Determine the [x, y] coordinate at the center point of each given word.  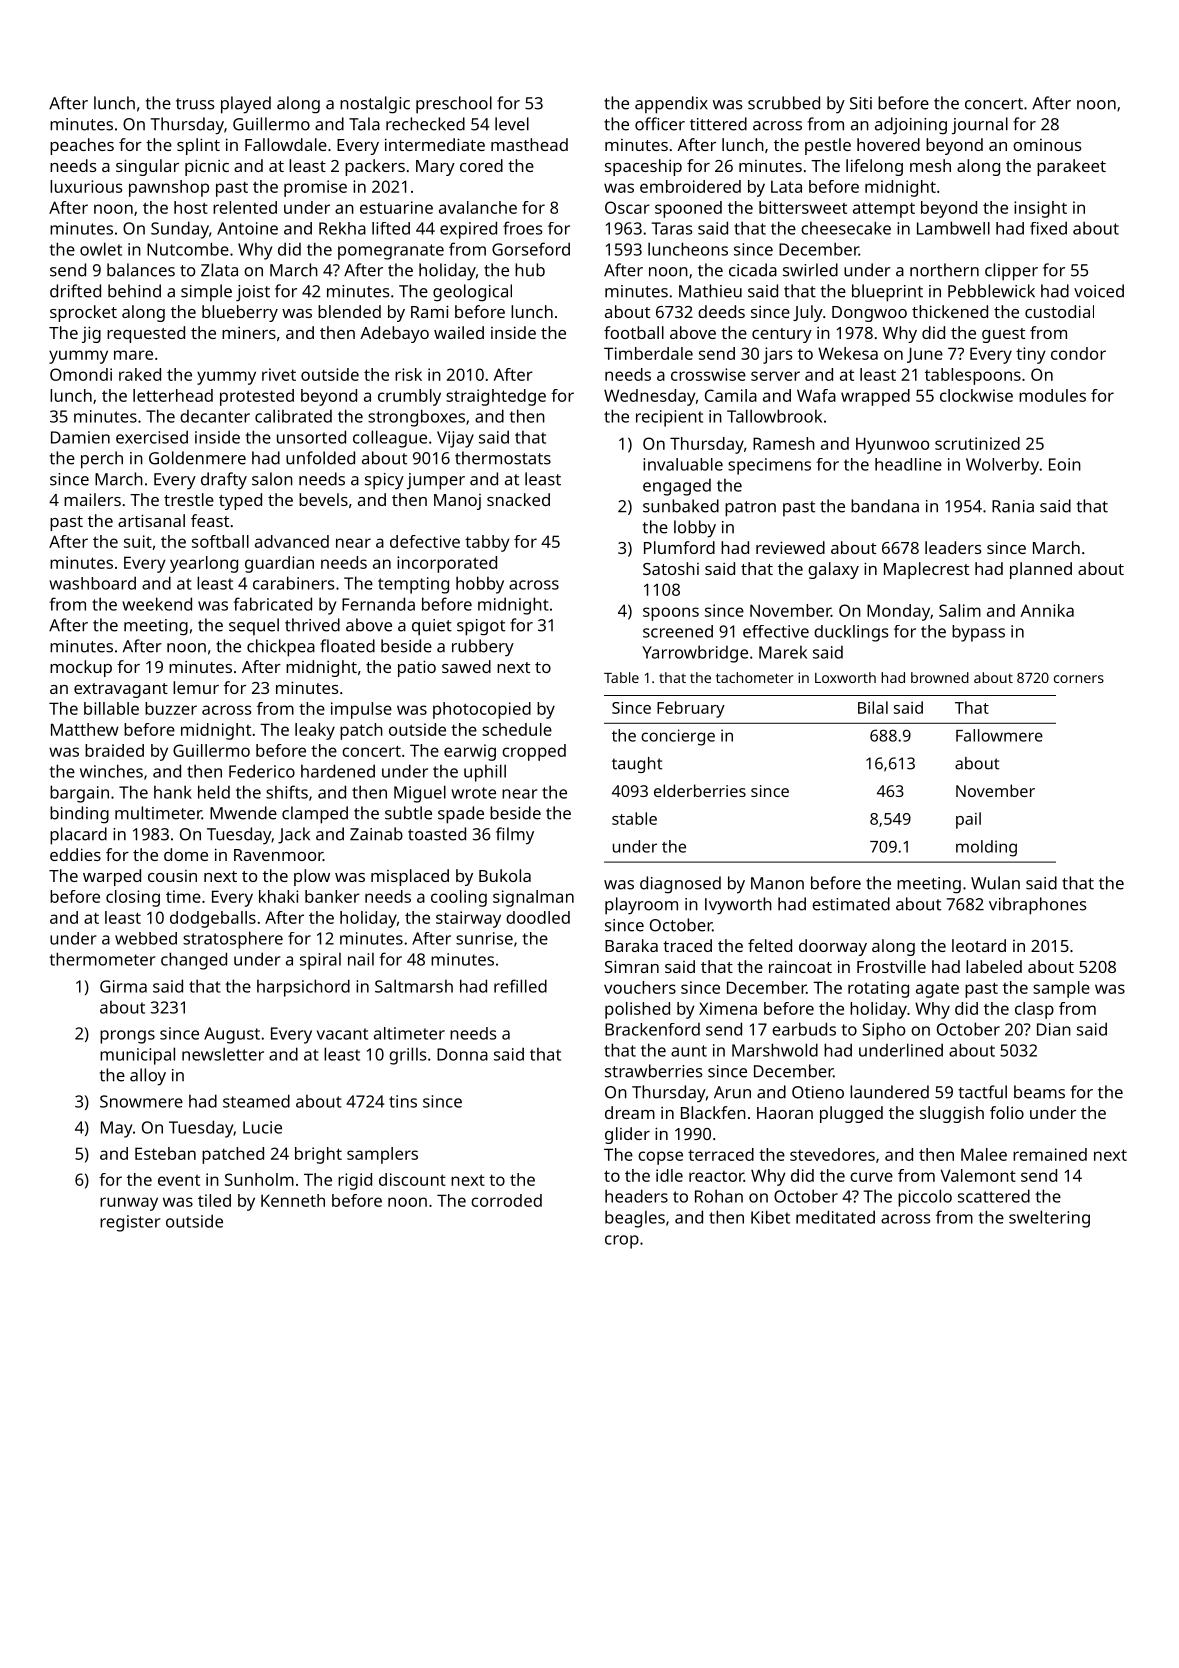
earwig [470, 752]
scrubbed [784, 103]
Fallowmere [999, 735]
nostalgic [375, 105]
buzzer [171, 708]
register [130, 1223]
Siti [861, 103]
